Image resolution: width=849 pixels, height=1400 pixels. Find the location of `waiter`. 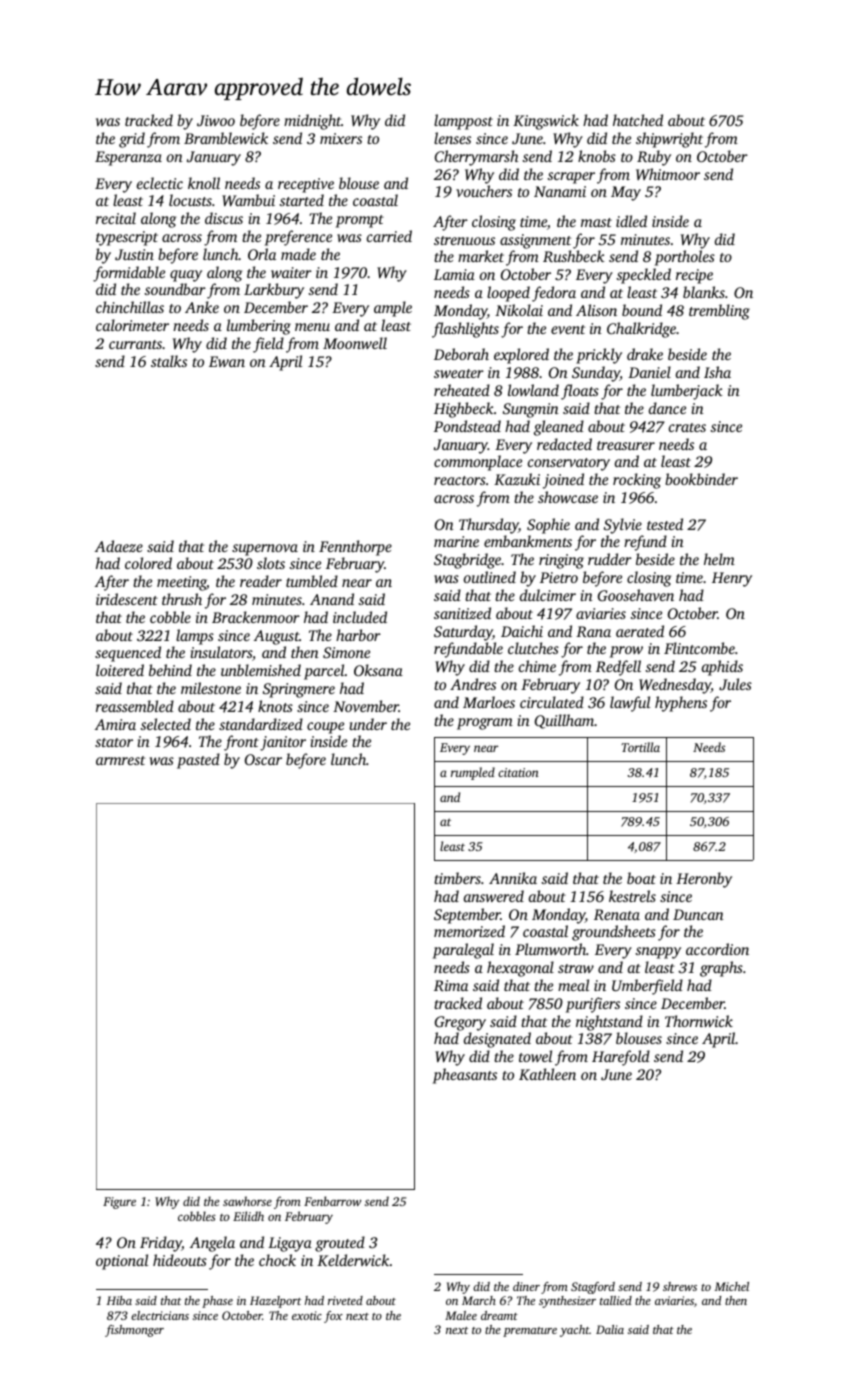

waiter is located at coordinates (291, 272).
